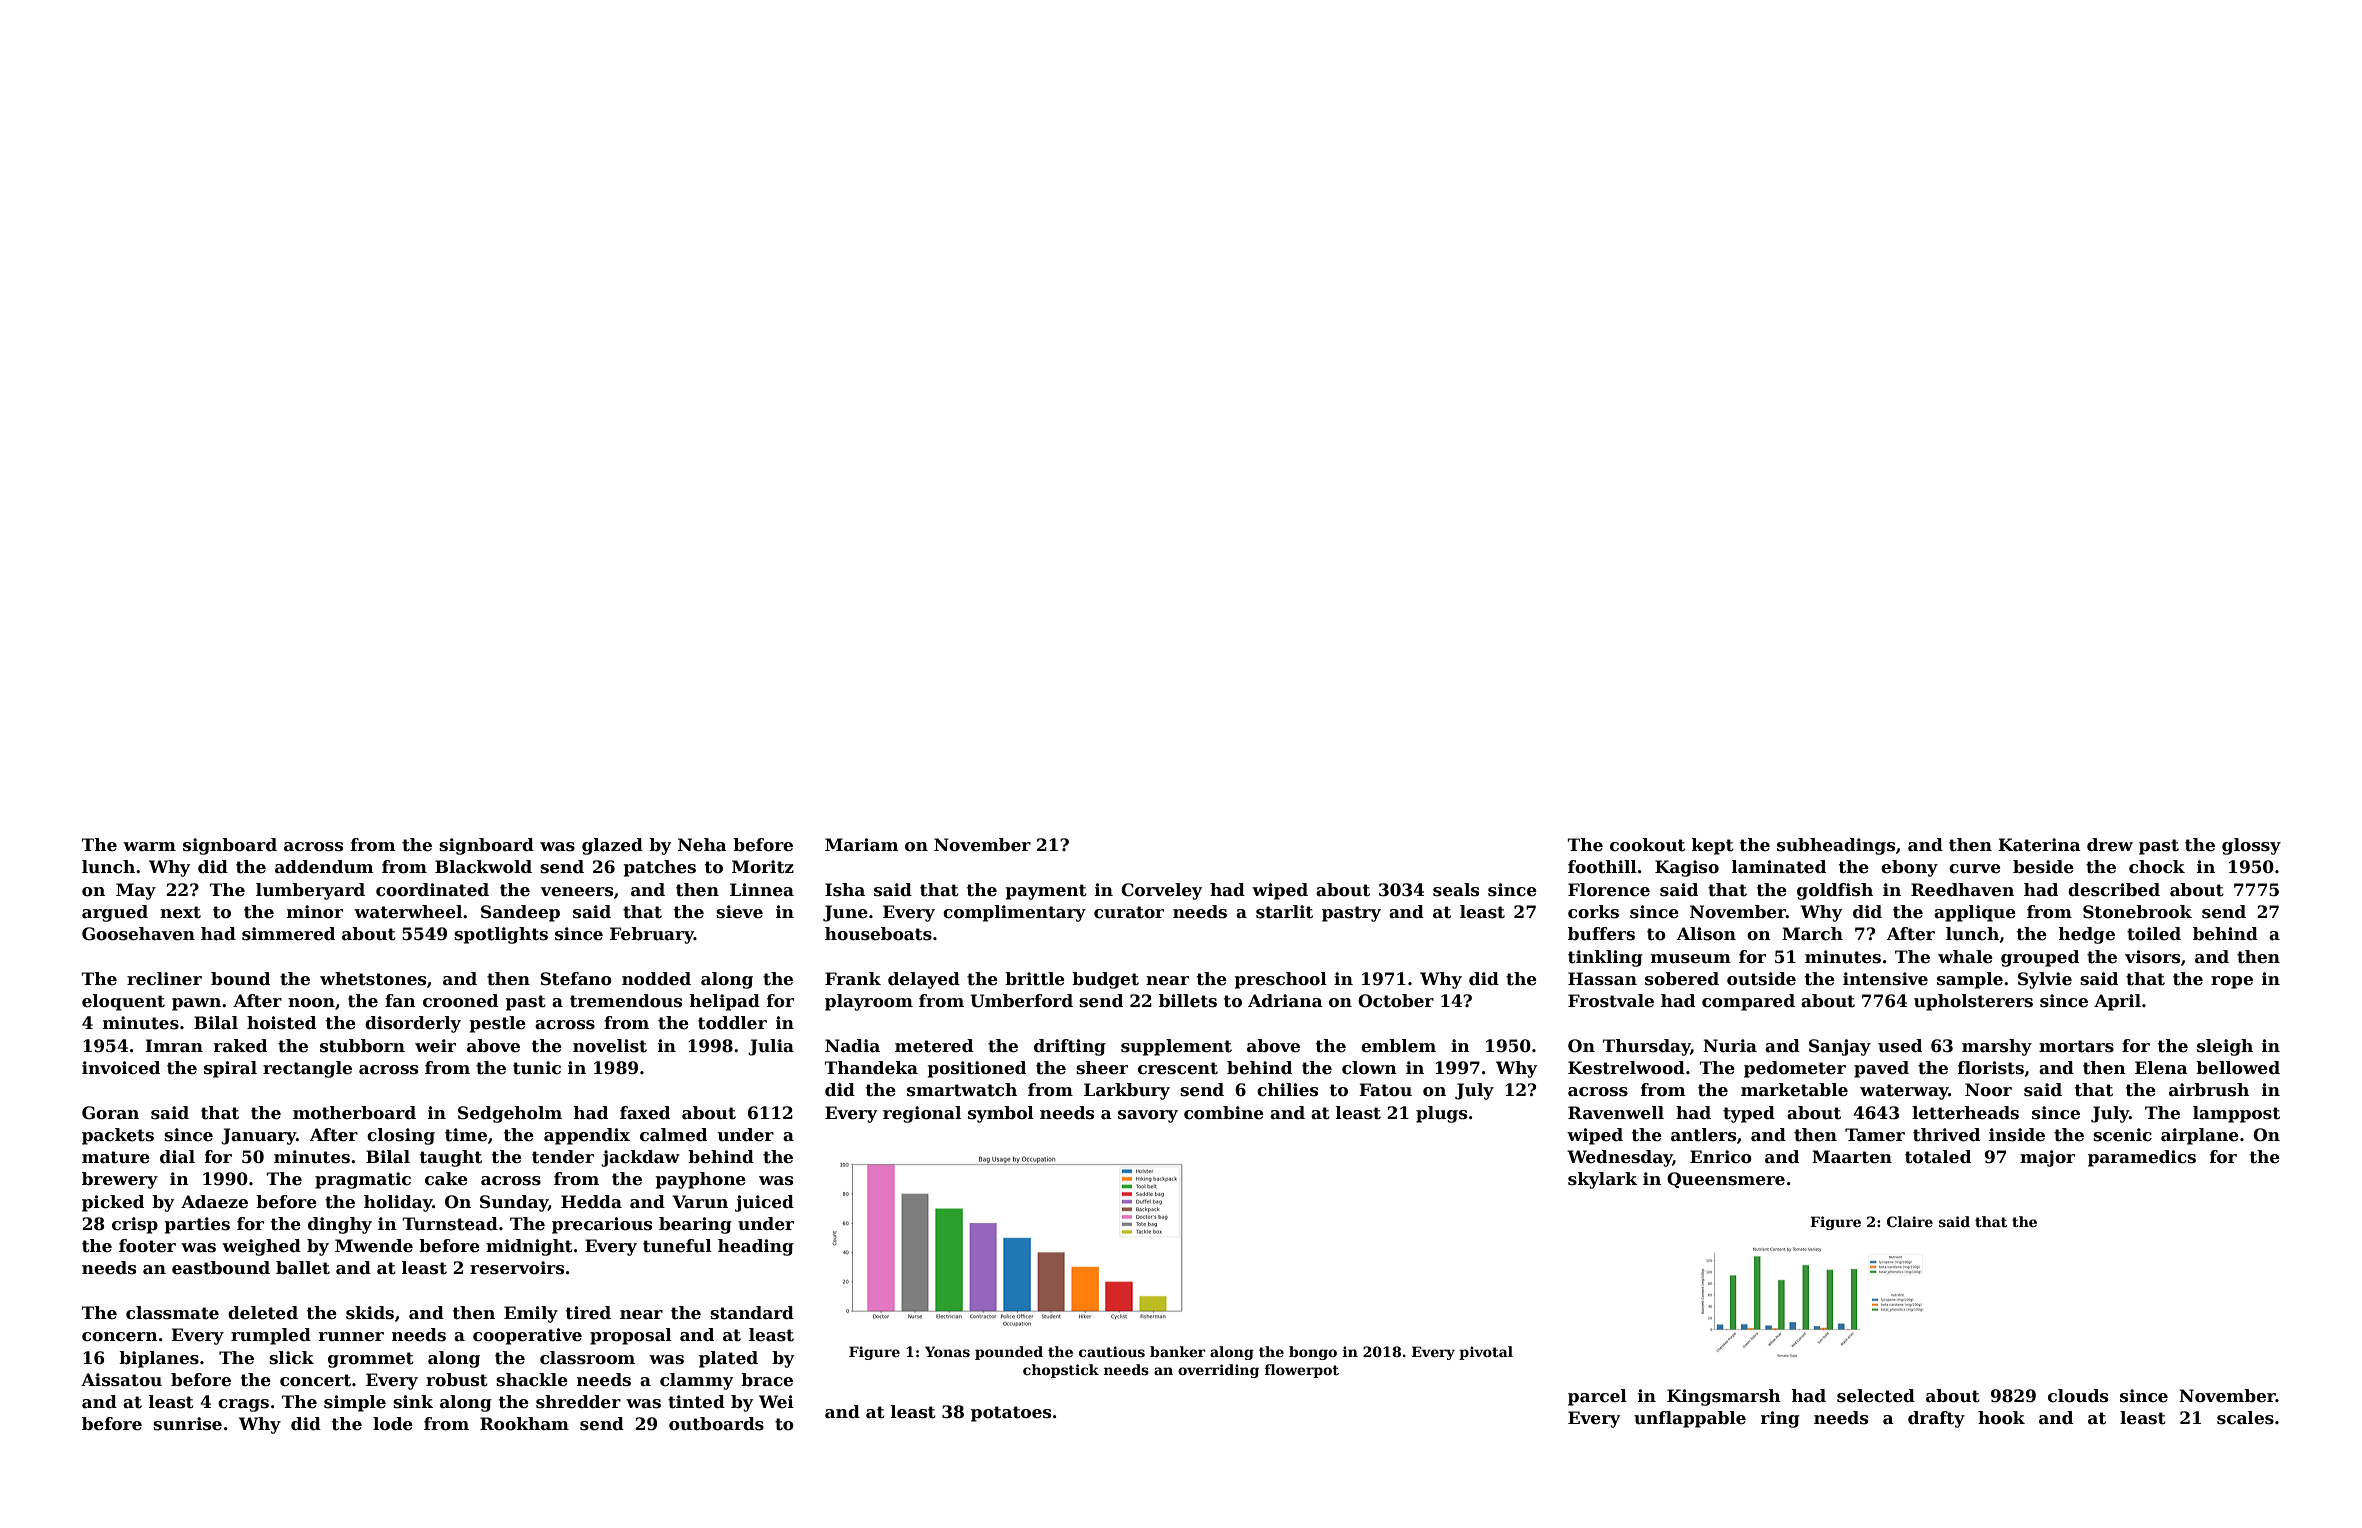 The image size is (2362, 1528). I want to click on emblem, so click(1398, 1046).
